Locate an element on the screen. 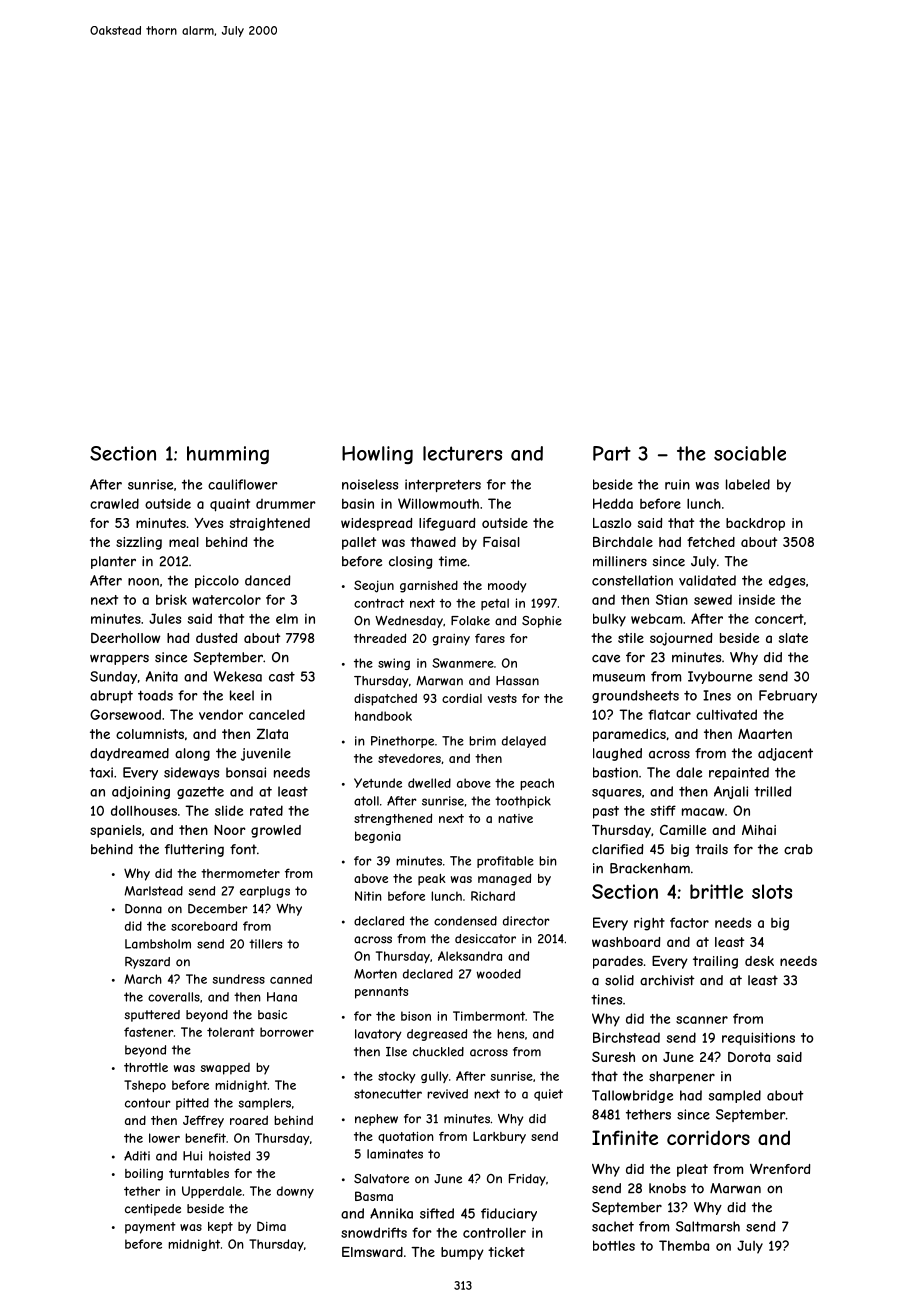  hens is located at coordinates (510, 1034).
